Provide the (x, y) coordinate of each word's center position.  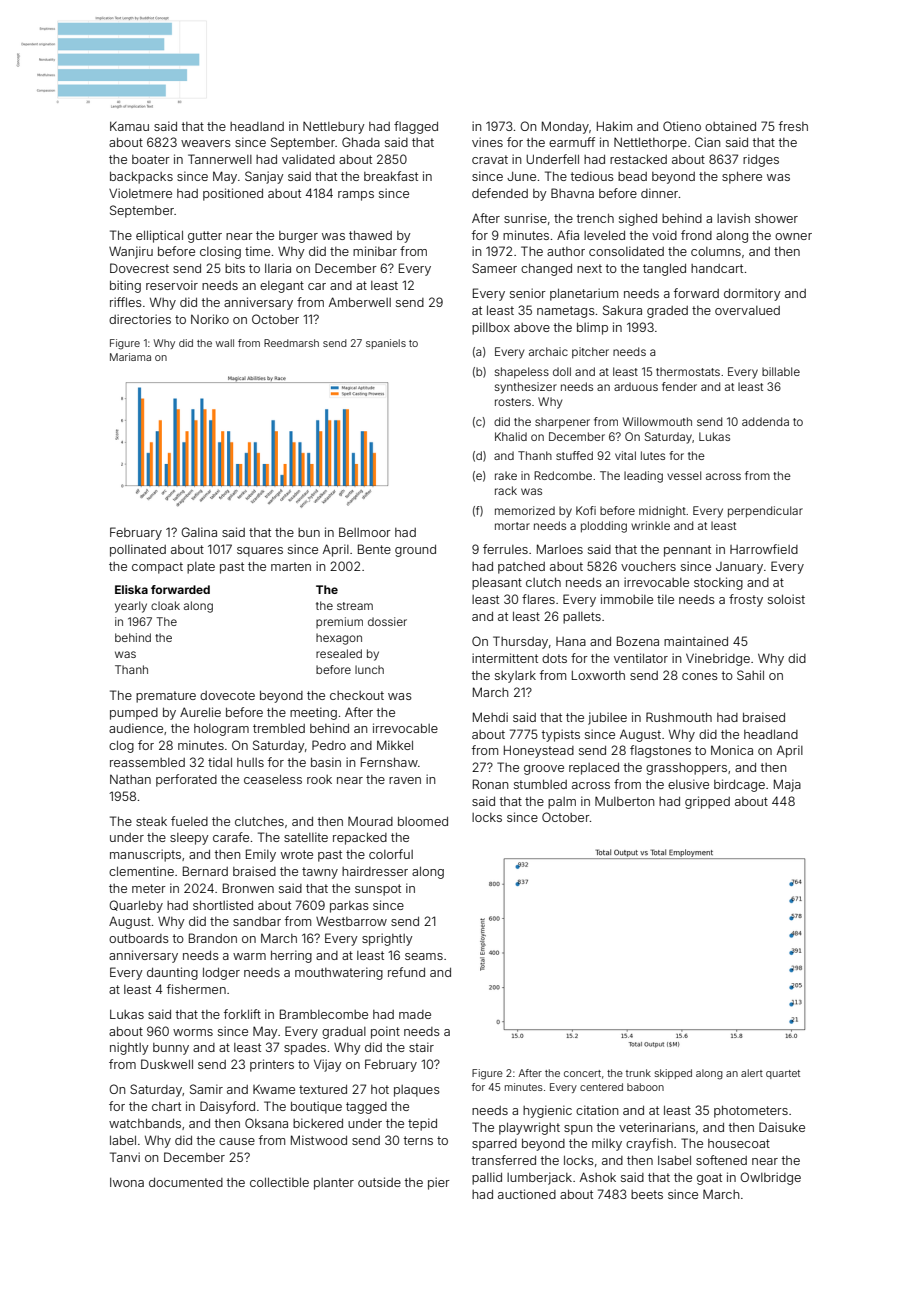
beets (647, 1194)
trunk (638, 1073)
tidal (220, 762)
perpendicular (765, 512)
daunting (172, 973)
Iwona (127, 1182)
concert (582, 1073)
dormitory (752, 294)
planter (334, 1184)
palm (562, 803)
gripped (707, 802)
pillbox (491, 328)
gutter (205, 237)
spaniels (386, 344)
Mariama (130, 357)
